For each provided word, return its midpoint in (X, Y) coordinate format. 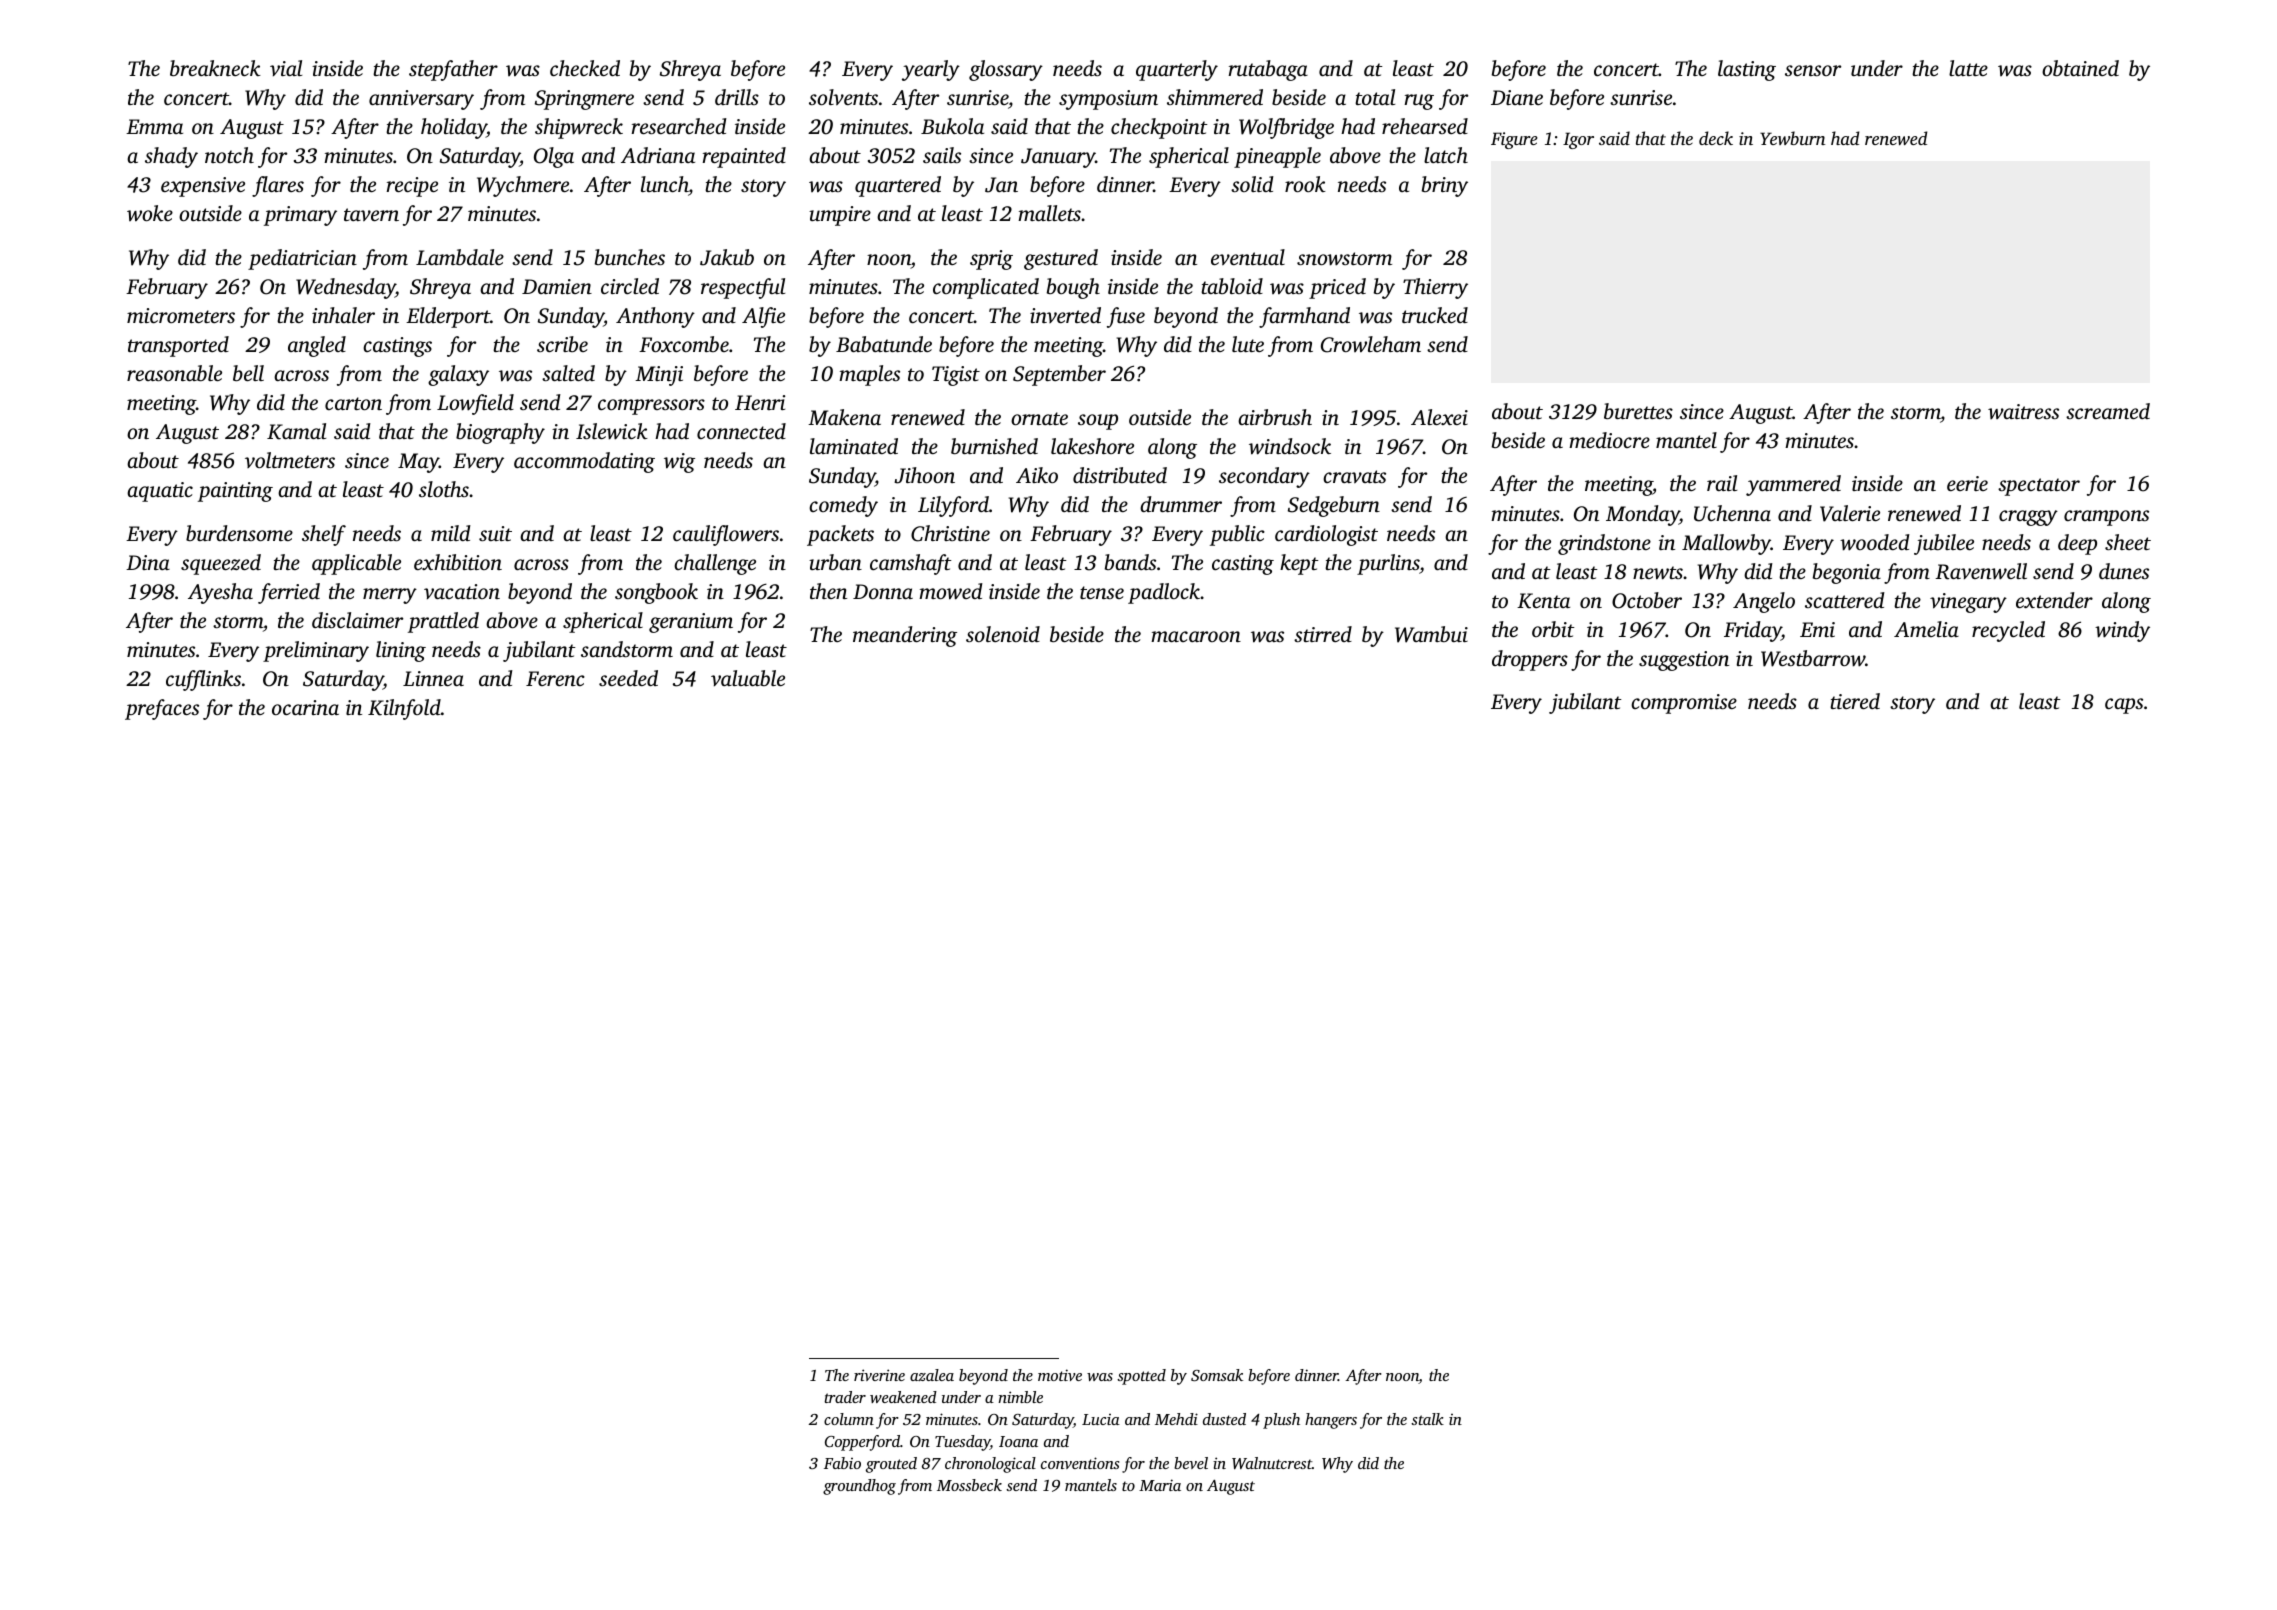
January (1058, 158)
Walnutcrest (1272, 1463)
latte (1968, 68)
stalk (1427, 1419)
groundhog (859, 1487)
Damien (557, 286)
